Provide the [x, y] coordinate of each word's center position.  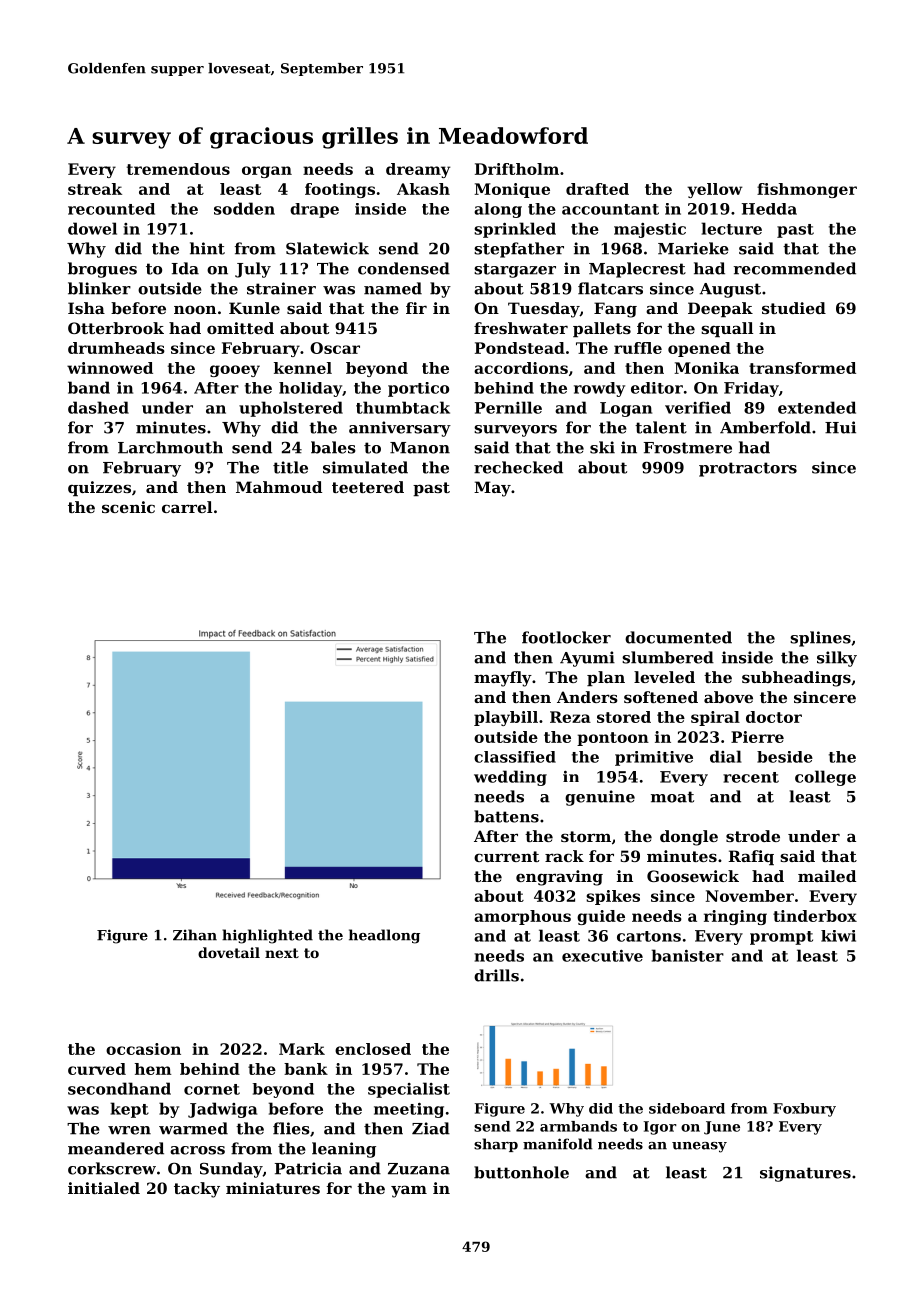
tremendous [178, 169]
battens [506, 816]
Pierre [757, 737]
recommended [795, 268]
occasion [143, 1049]
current [506, 856]
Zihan [195, 935]
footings [340, 190]
